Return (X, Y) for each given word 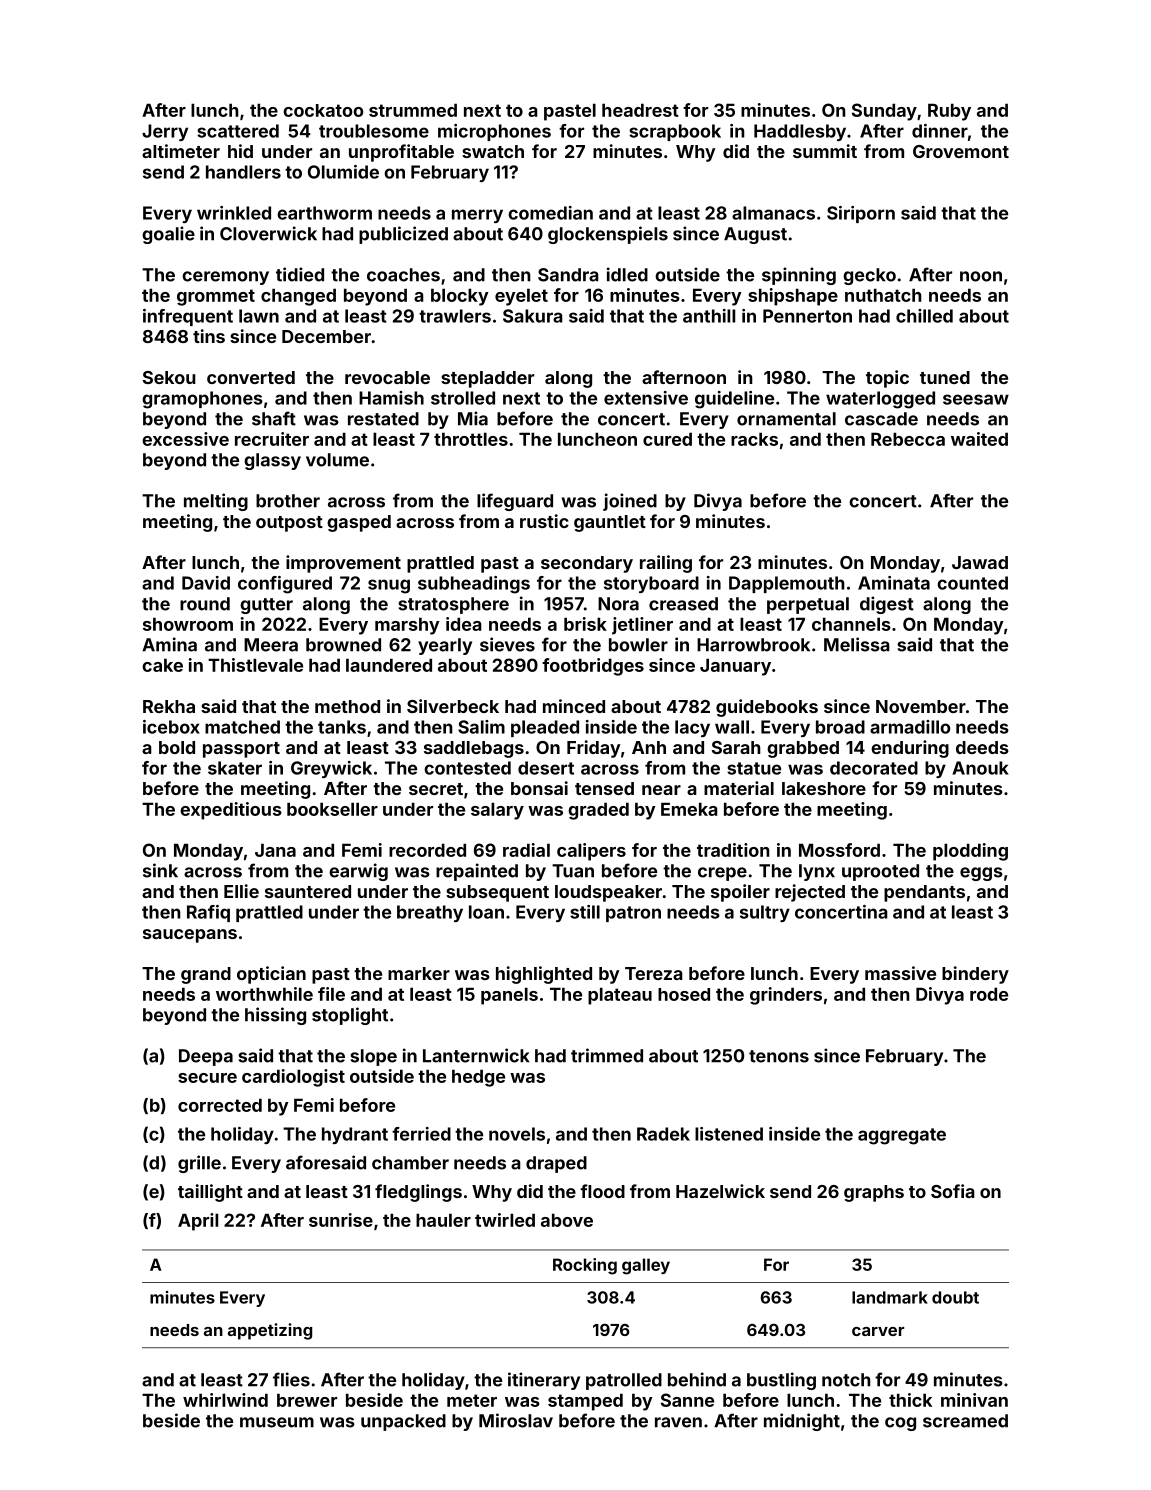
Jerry (165, 132)
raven (678, 1422)
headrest (640, 110)
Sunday (884, 112)
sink (160, 870)
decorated (874, 768)
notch (846, 1380)
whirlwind (225, 1400)
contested (467, 768)
